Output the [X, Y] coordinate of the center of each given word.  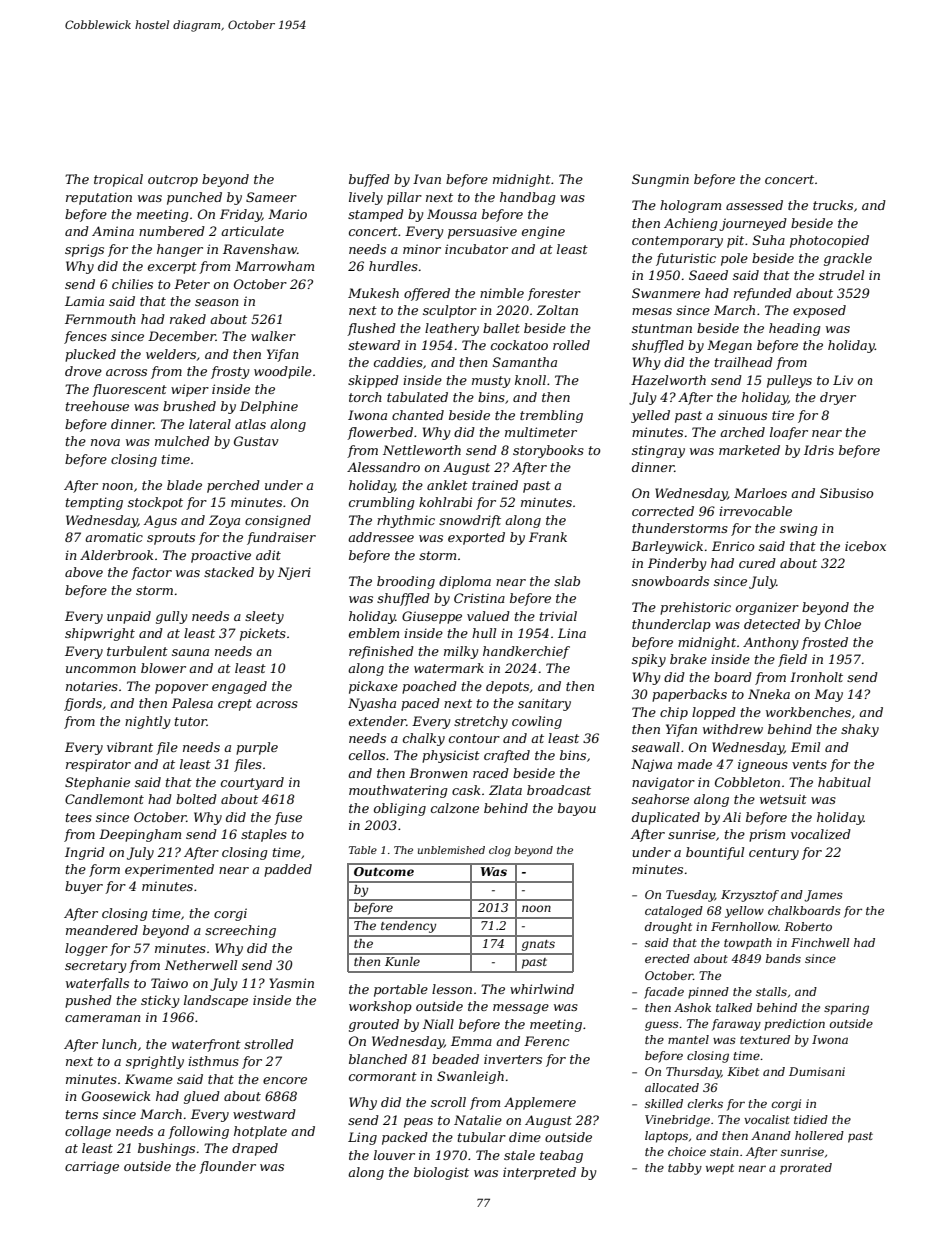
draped [255, 1149]
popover [181, 689]
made [695, 764]
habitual [844, 782]
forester [554, 294]
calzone [455, 808]
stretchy [481, 722]
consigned [278, 521]
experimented [169, 870]
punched [194, 198]
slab [567, 581]
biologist [441, 1173]
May [828, 695]
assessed [754, 205]
